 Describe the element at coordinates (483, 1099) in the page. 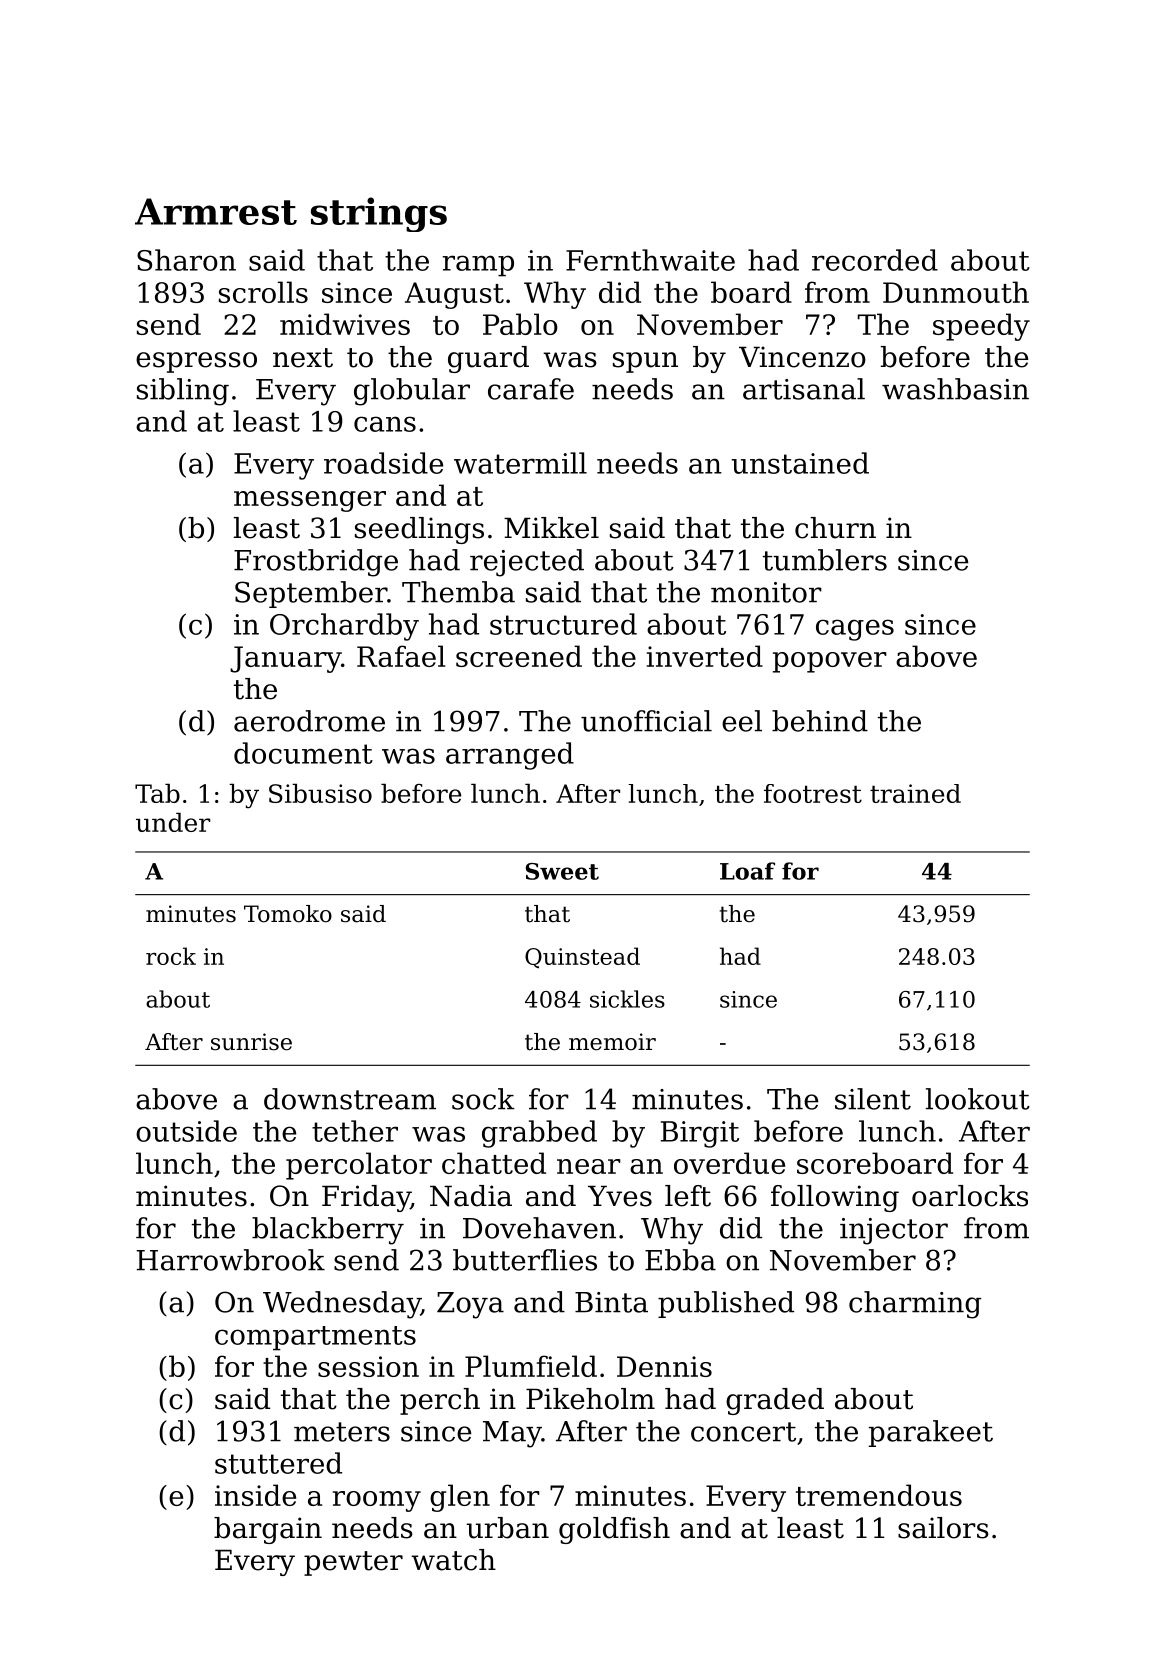

I see `sock` at that location.
